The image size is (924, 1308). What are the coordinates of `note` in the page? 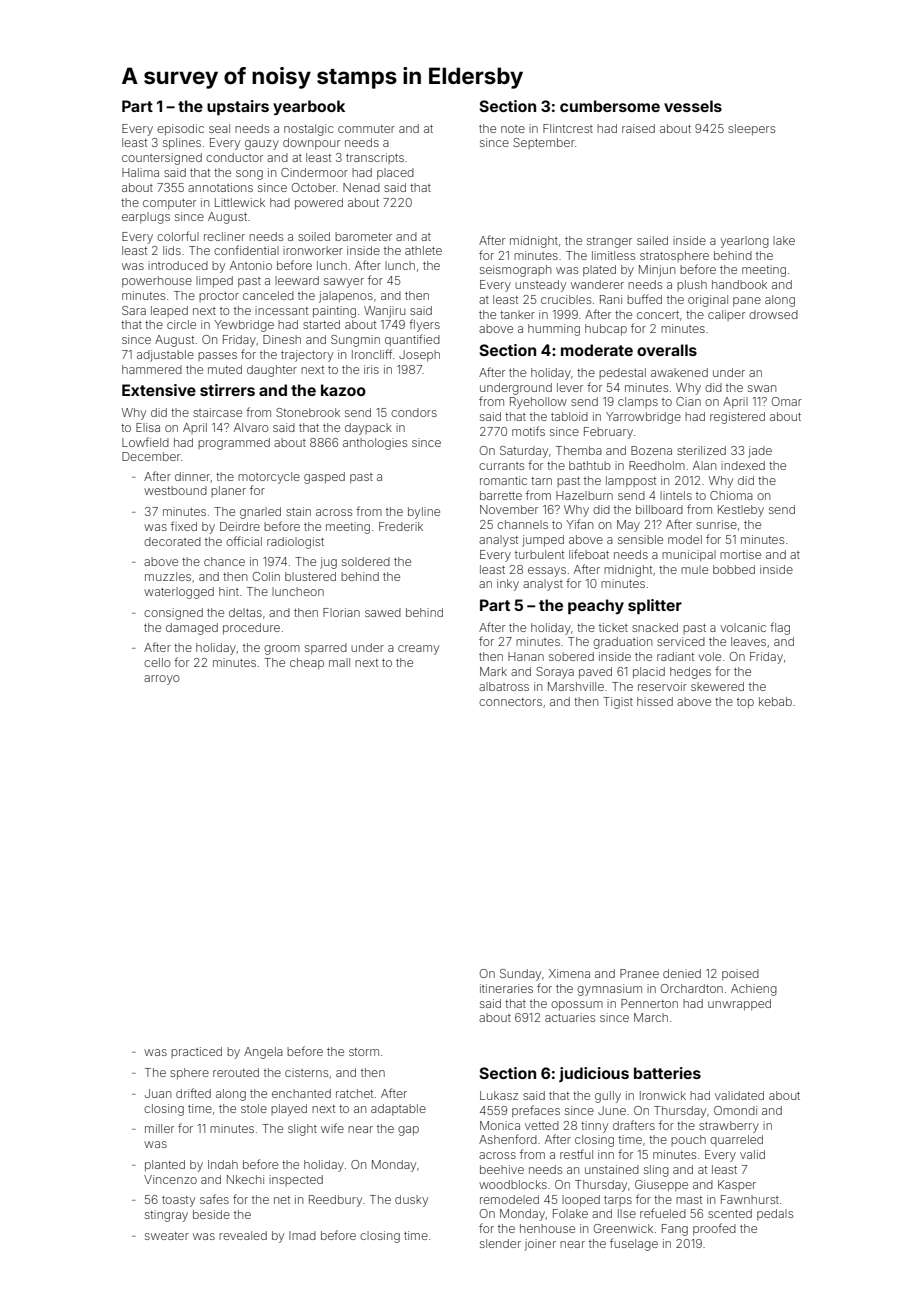 It's located at (513, 129).
